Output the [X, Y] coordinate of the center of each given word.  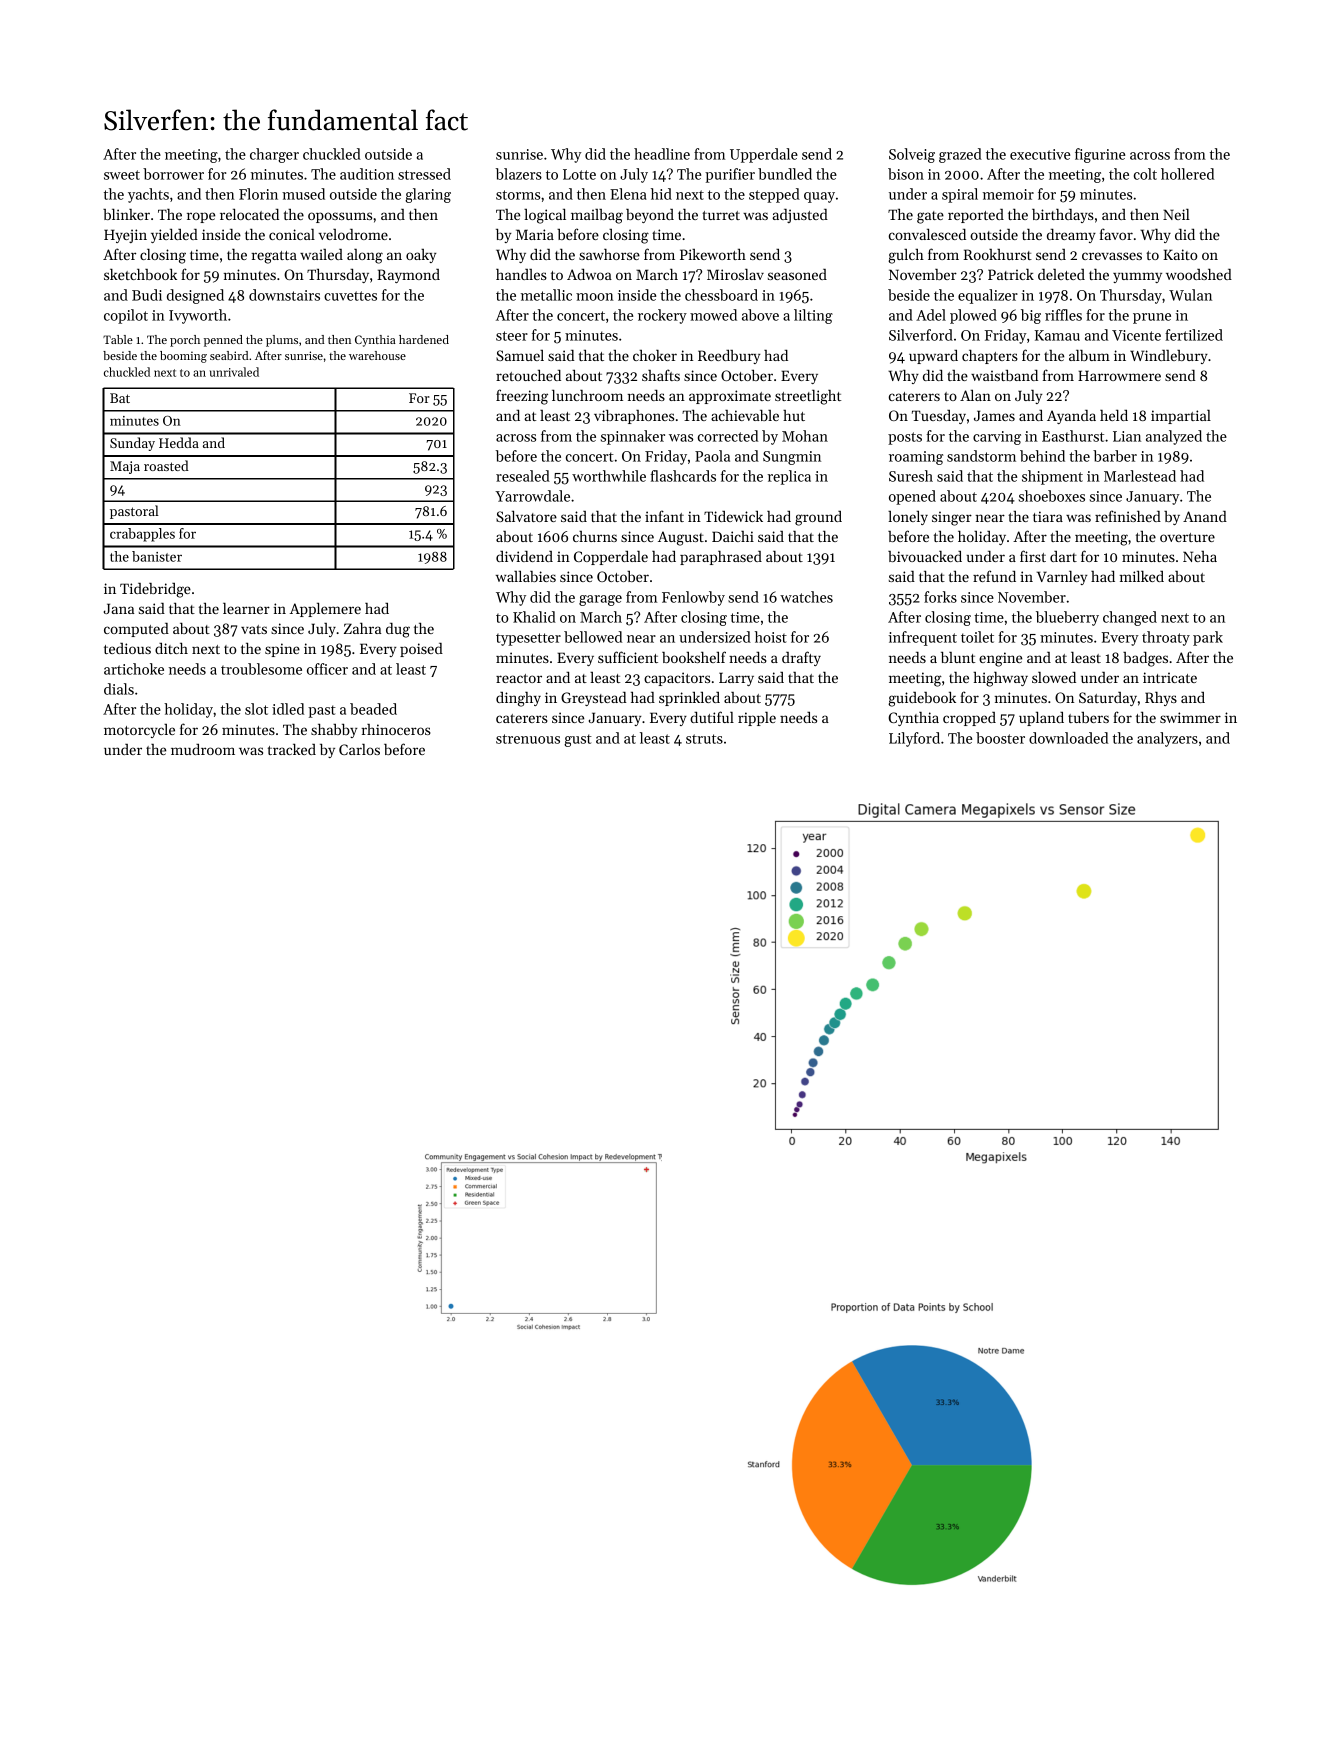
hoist [771, 637]
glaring [428, 195]
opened [912, 497]
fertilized [1194, 335]
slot [256, 709]
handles [521, 274]
